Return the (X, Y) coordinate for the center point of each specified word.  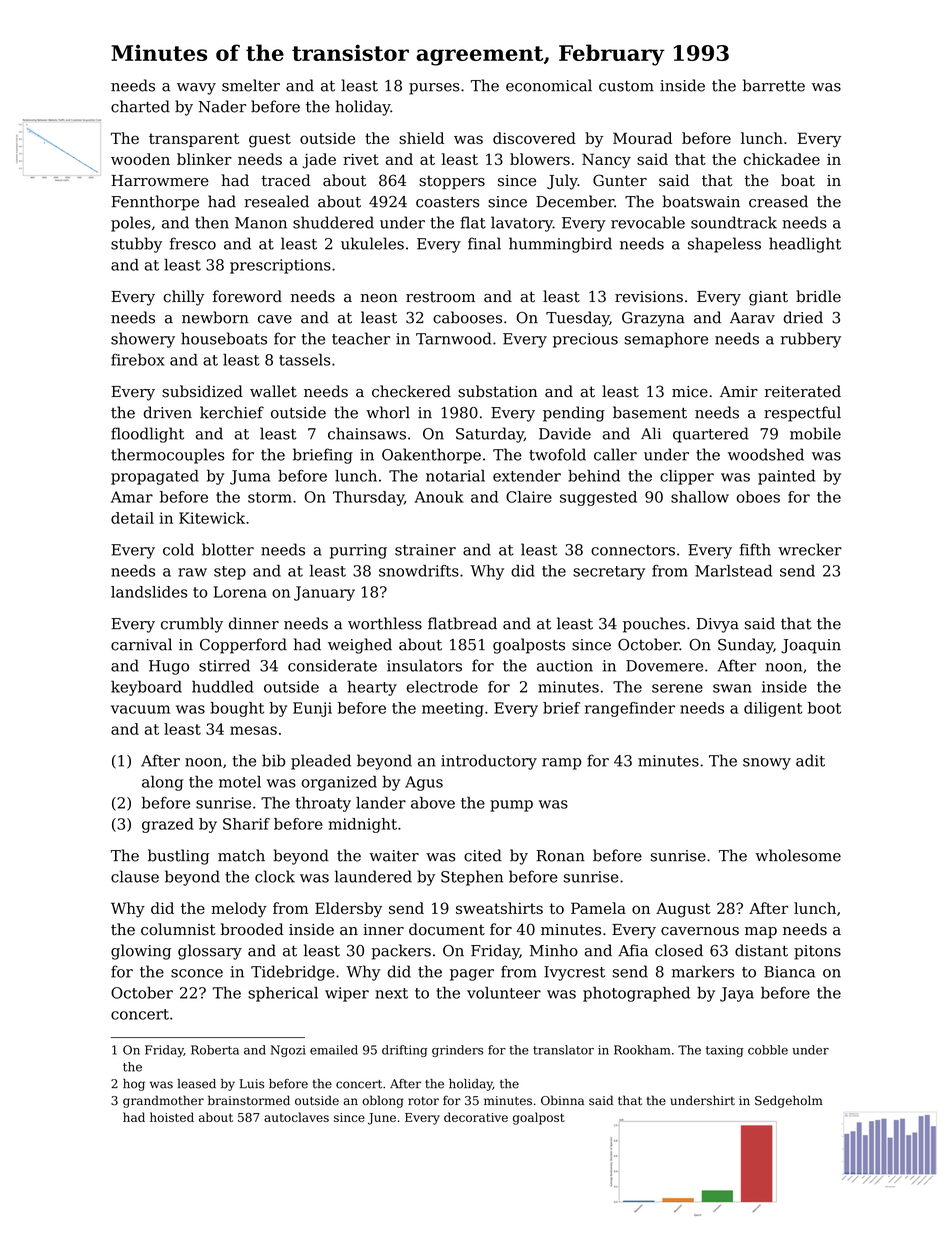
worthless (385, 623)
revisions (649, 297)
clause (135, 876)
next (391, 993)
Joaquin (811, 646)
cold (178, 549)
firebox (138, 359)
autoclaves (296, 1117)
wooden (140, 159)
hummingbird (560, 245)
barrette (774, 85)
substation (497, 391)
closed (679, 950)
